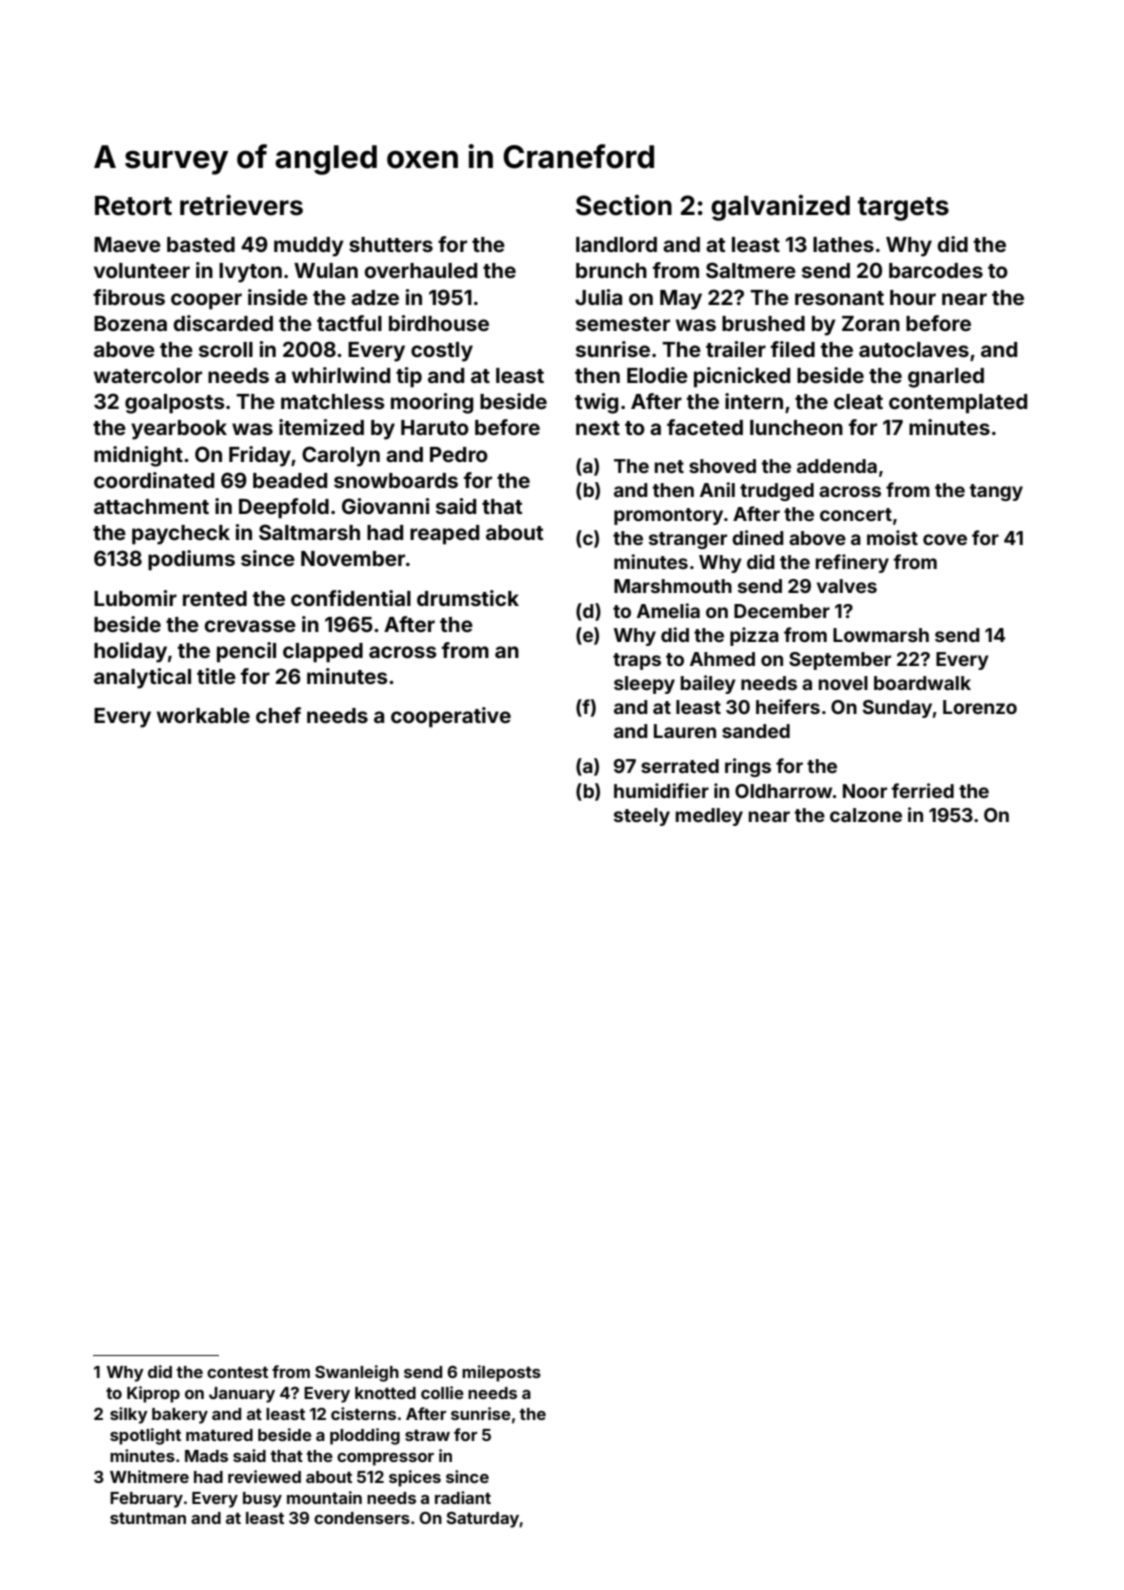 The height and width of the page is (1590, 1124). I want to click on Oldharrow, so click(783, 791).
